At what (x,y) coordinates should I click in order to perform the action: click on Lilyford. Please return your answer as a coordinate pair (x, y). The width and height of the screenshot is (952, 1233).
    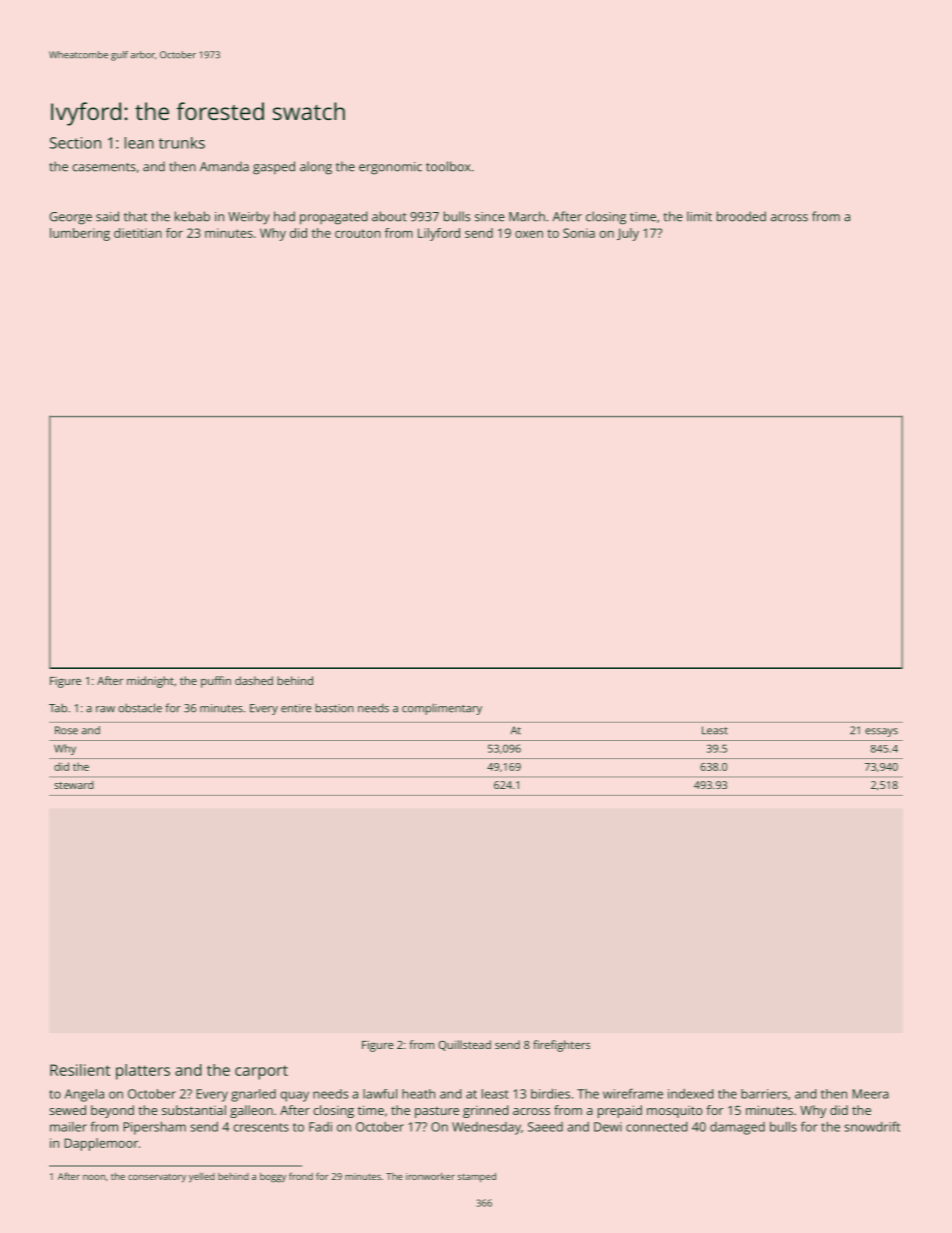
    Looking at the image, I should click on (439, 234).
